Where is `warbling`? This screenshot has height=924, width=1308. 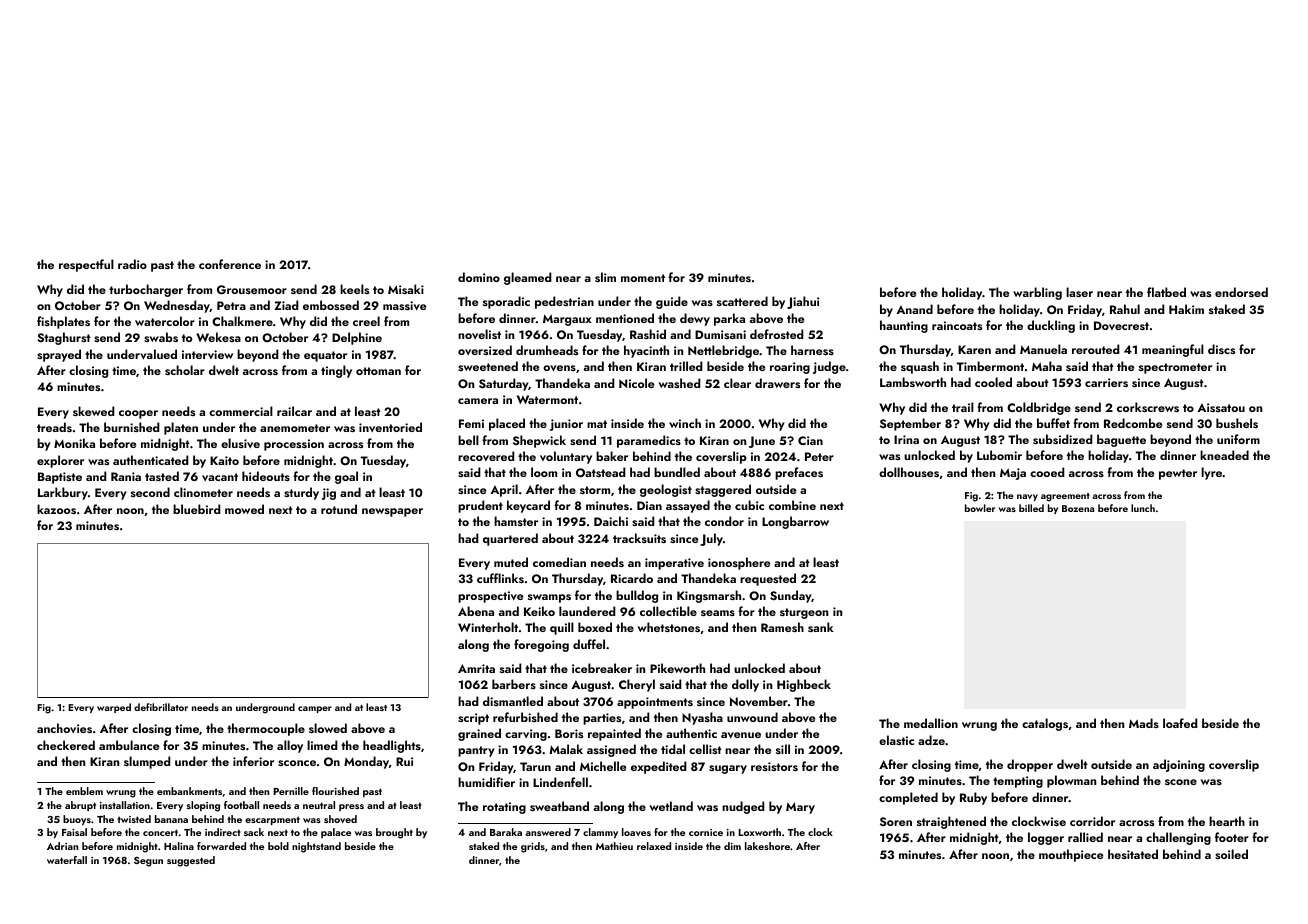 warbling is located at coordinates (1037, 293).
